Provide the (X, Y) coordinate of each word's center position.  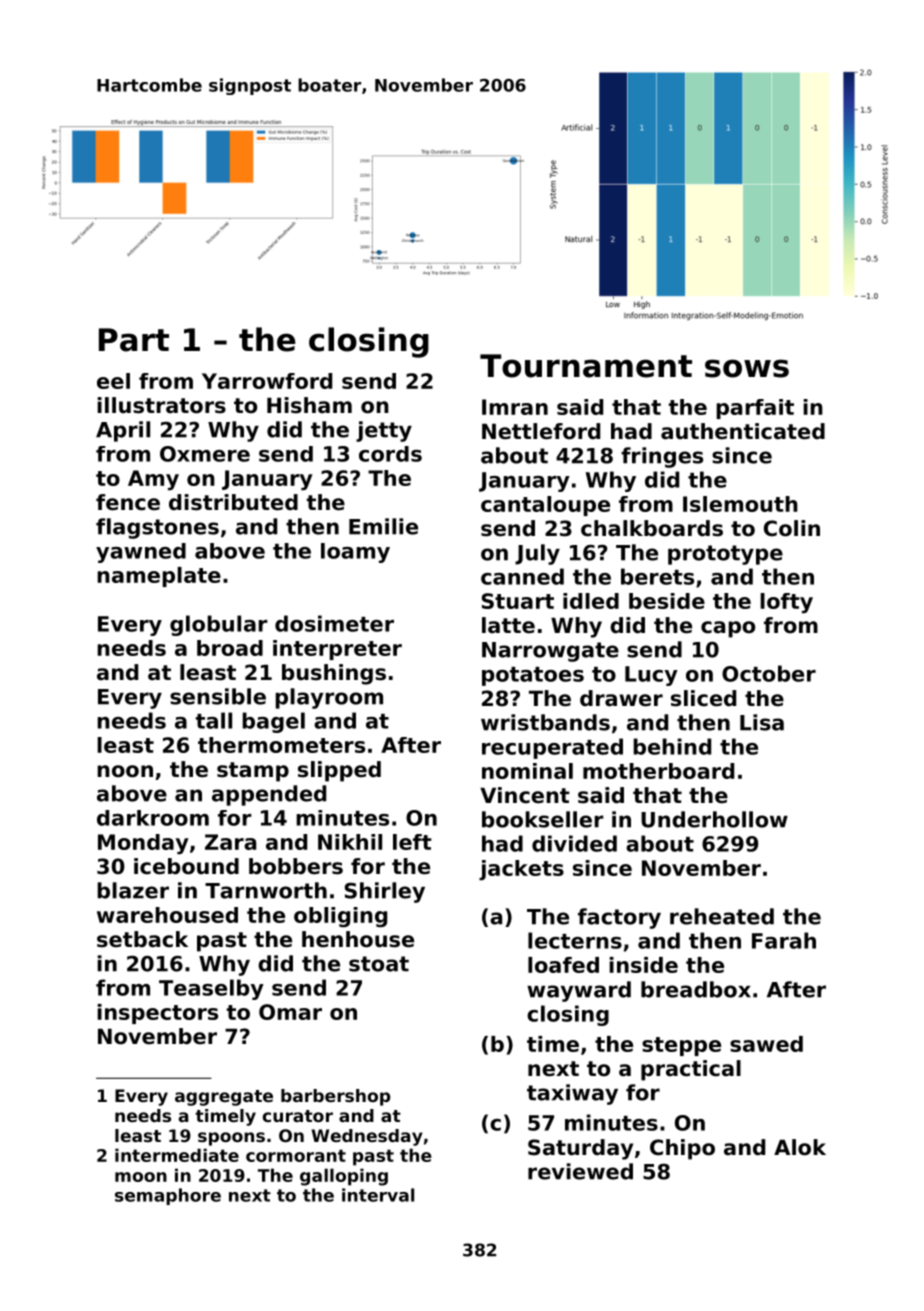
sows (747, 368)
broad (230, 648)
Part (134, 340)
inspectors (157, 1014)
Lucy (651, 676)
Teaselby (211, 989)
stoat (379, 964)
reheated (722, 916)
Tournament (586, 366)
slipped (339, 771)
